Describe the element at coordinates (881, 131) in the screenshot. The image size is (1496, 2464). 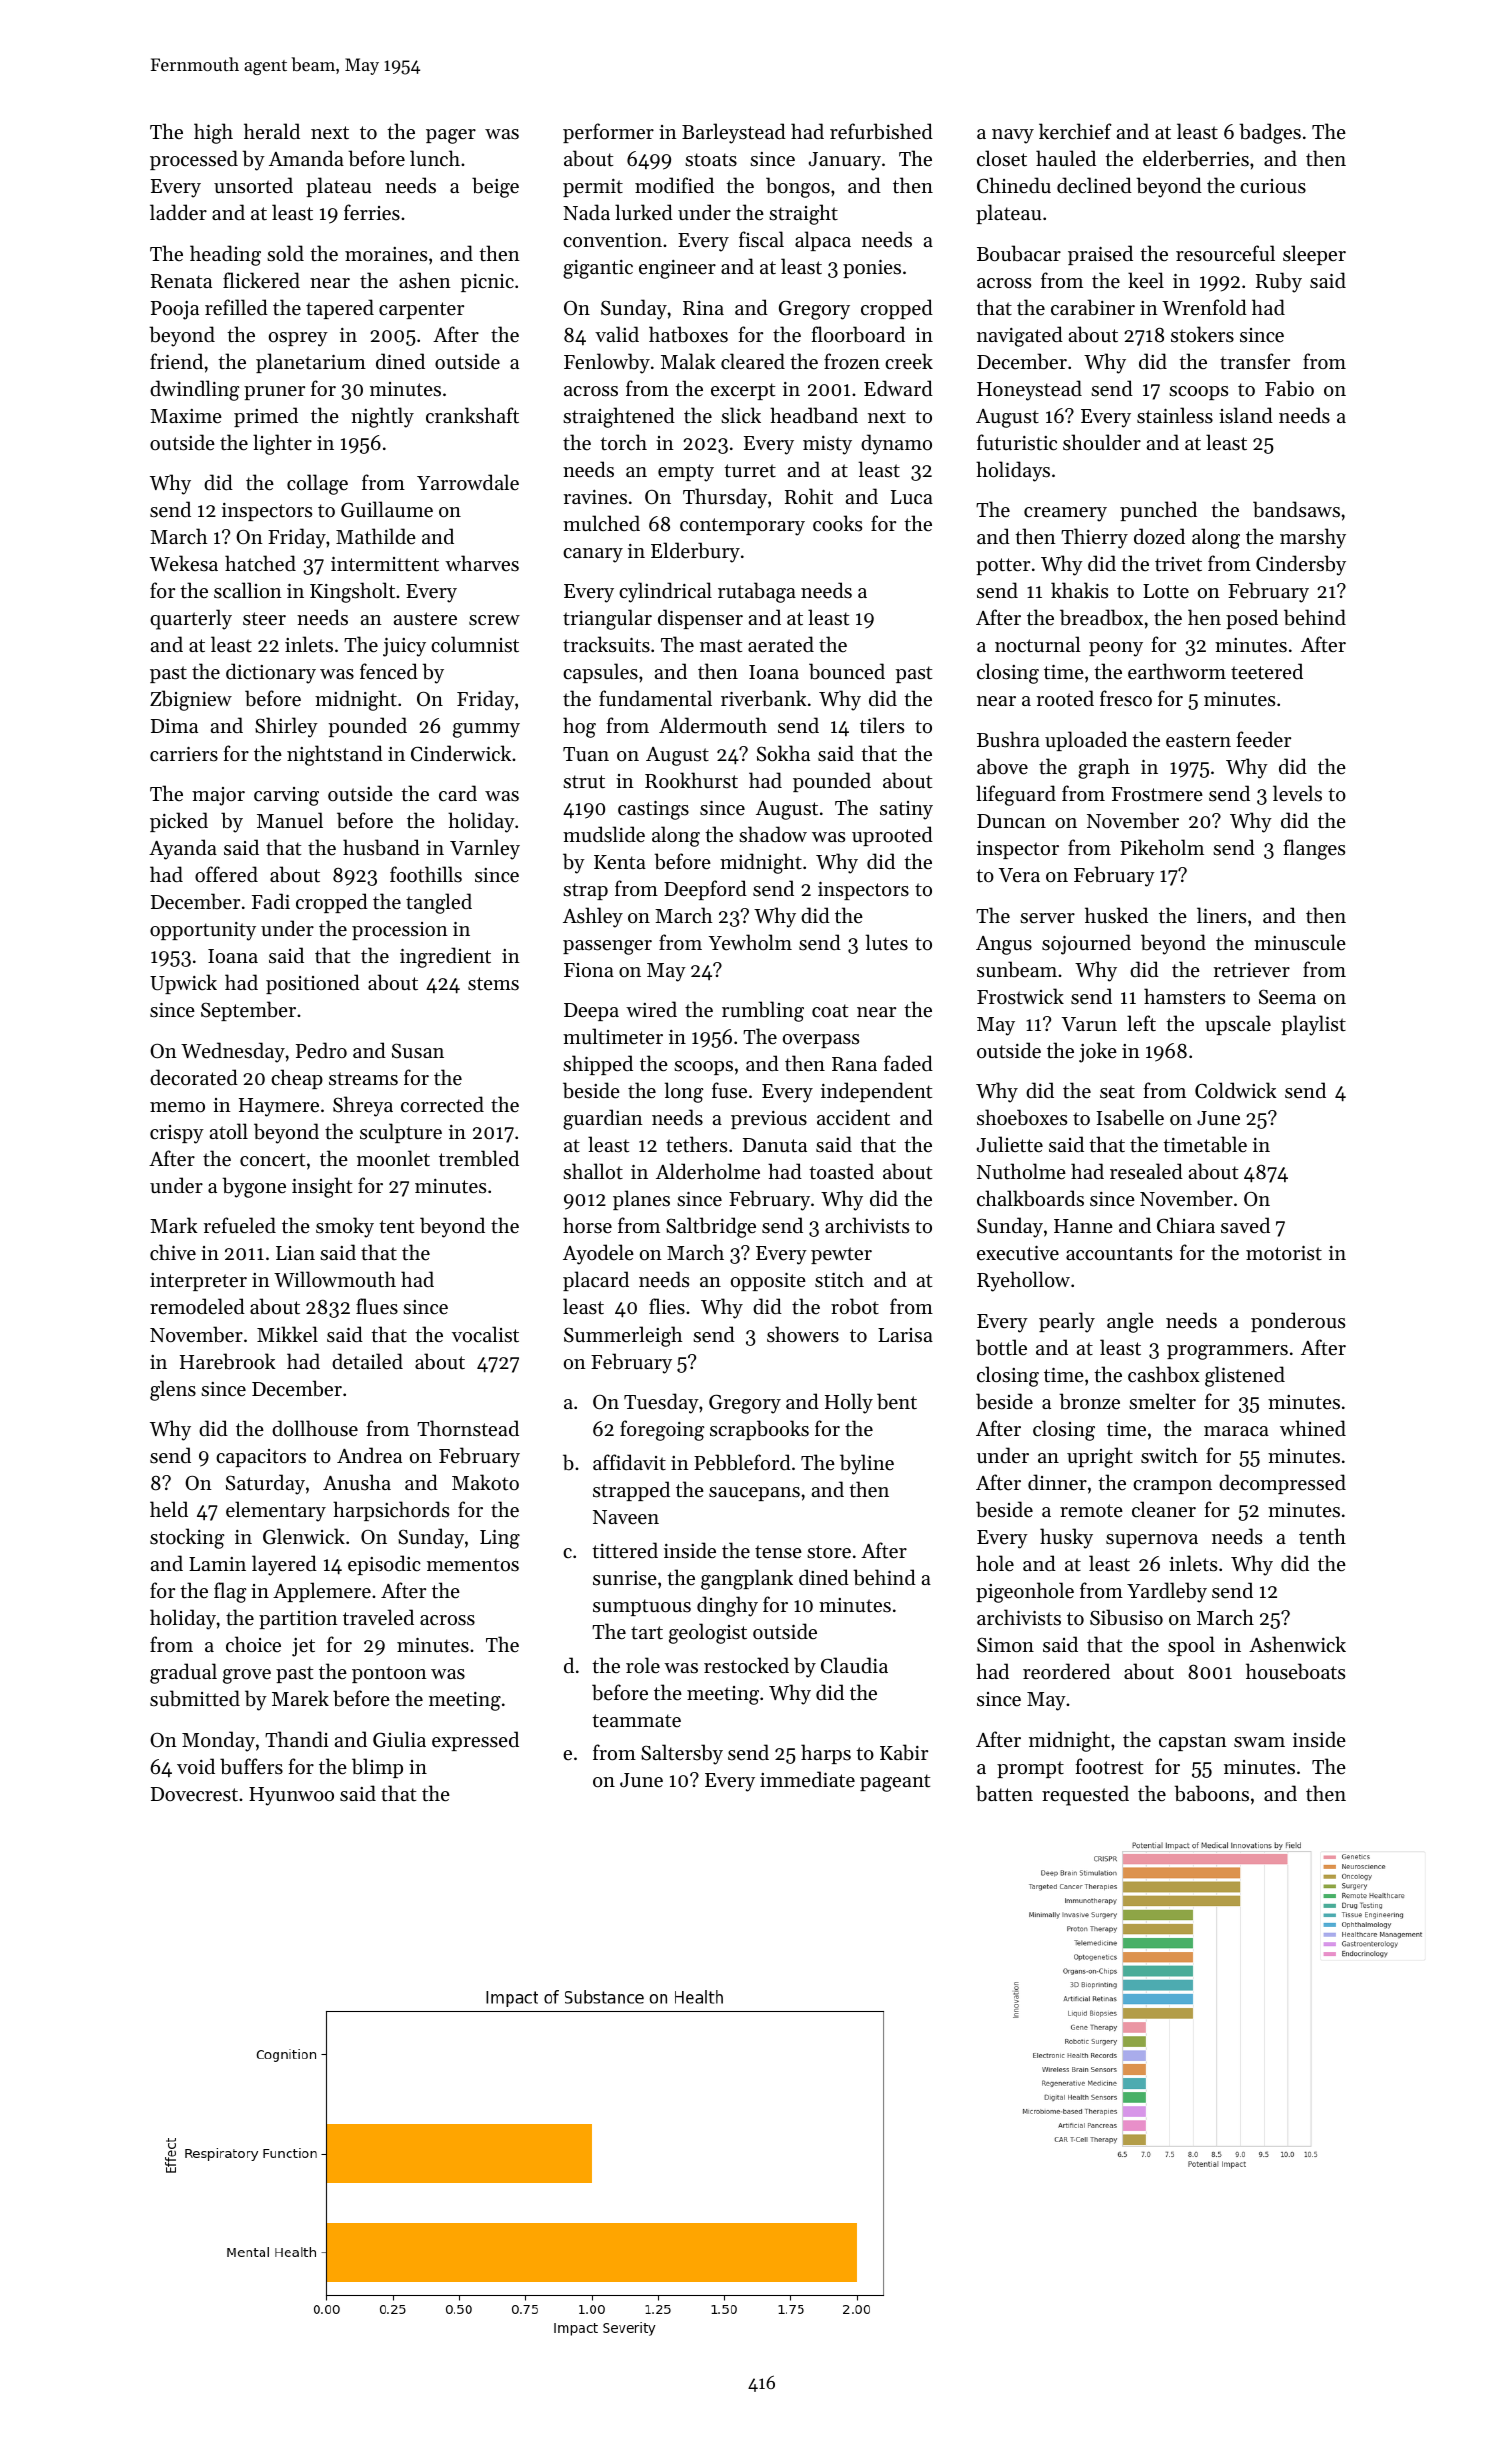
I see `refurbished` at that location.
